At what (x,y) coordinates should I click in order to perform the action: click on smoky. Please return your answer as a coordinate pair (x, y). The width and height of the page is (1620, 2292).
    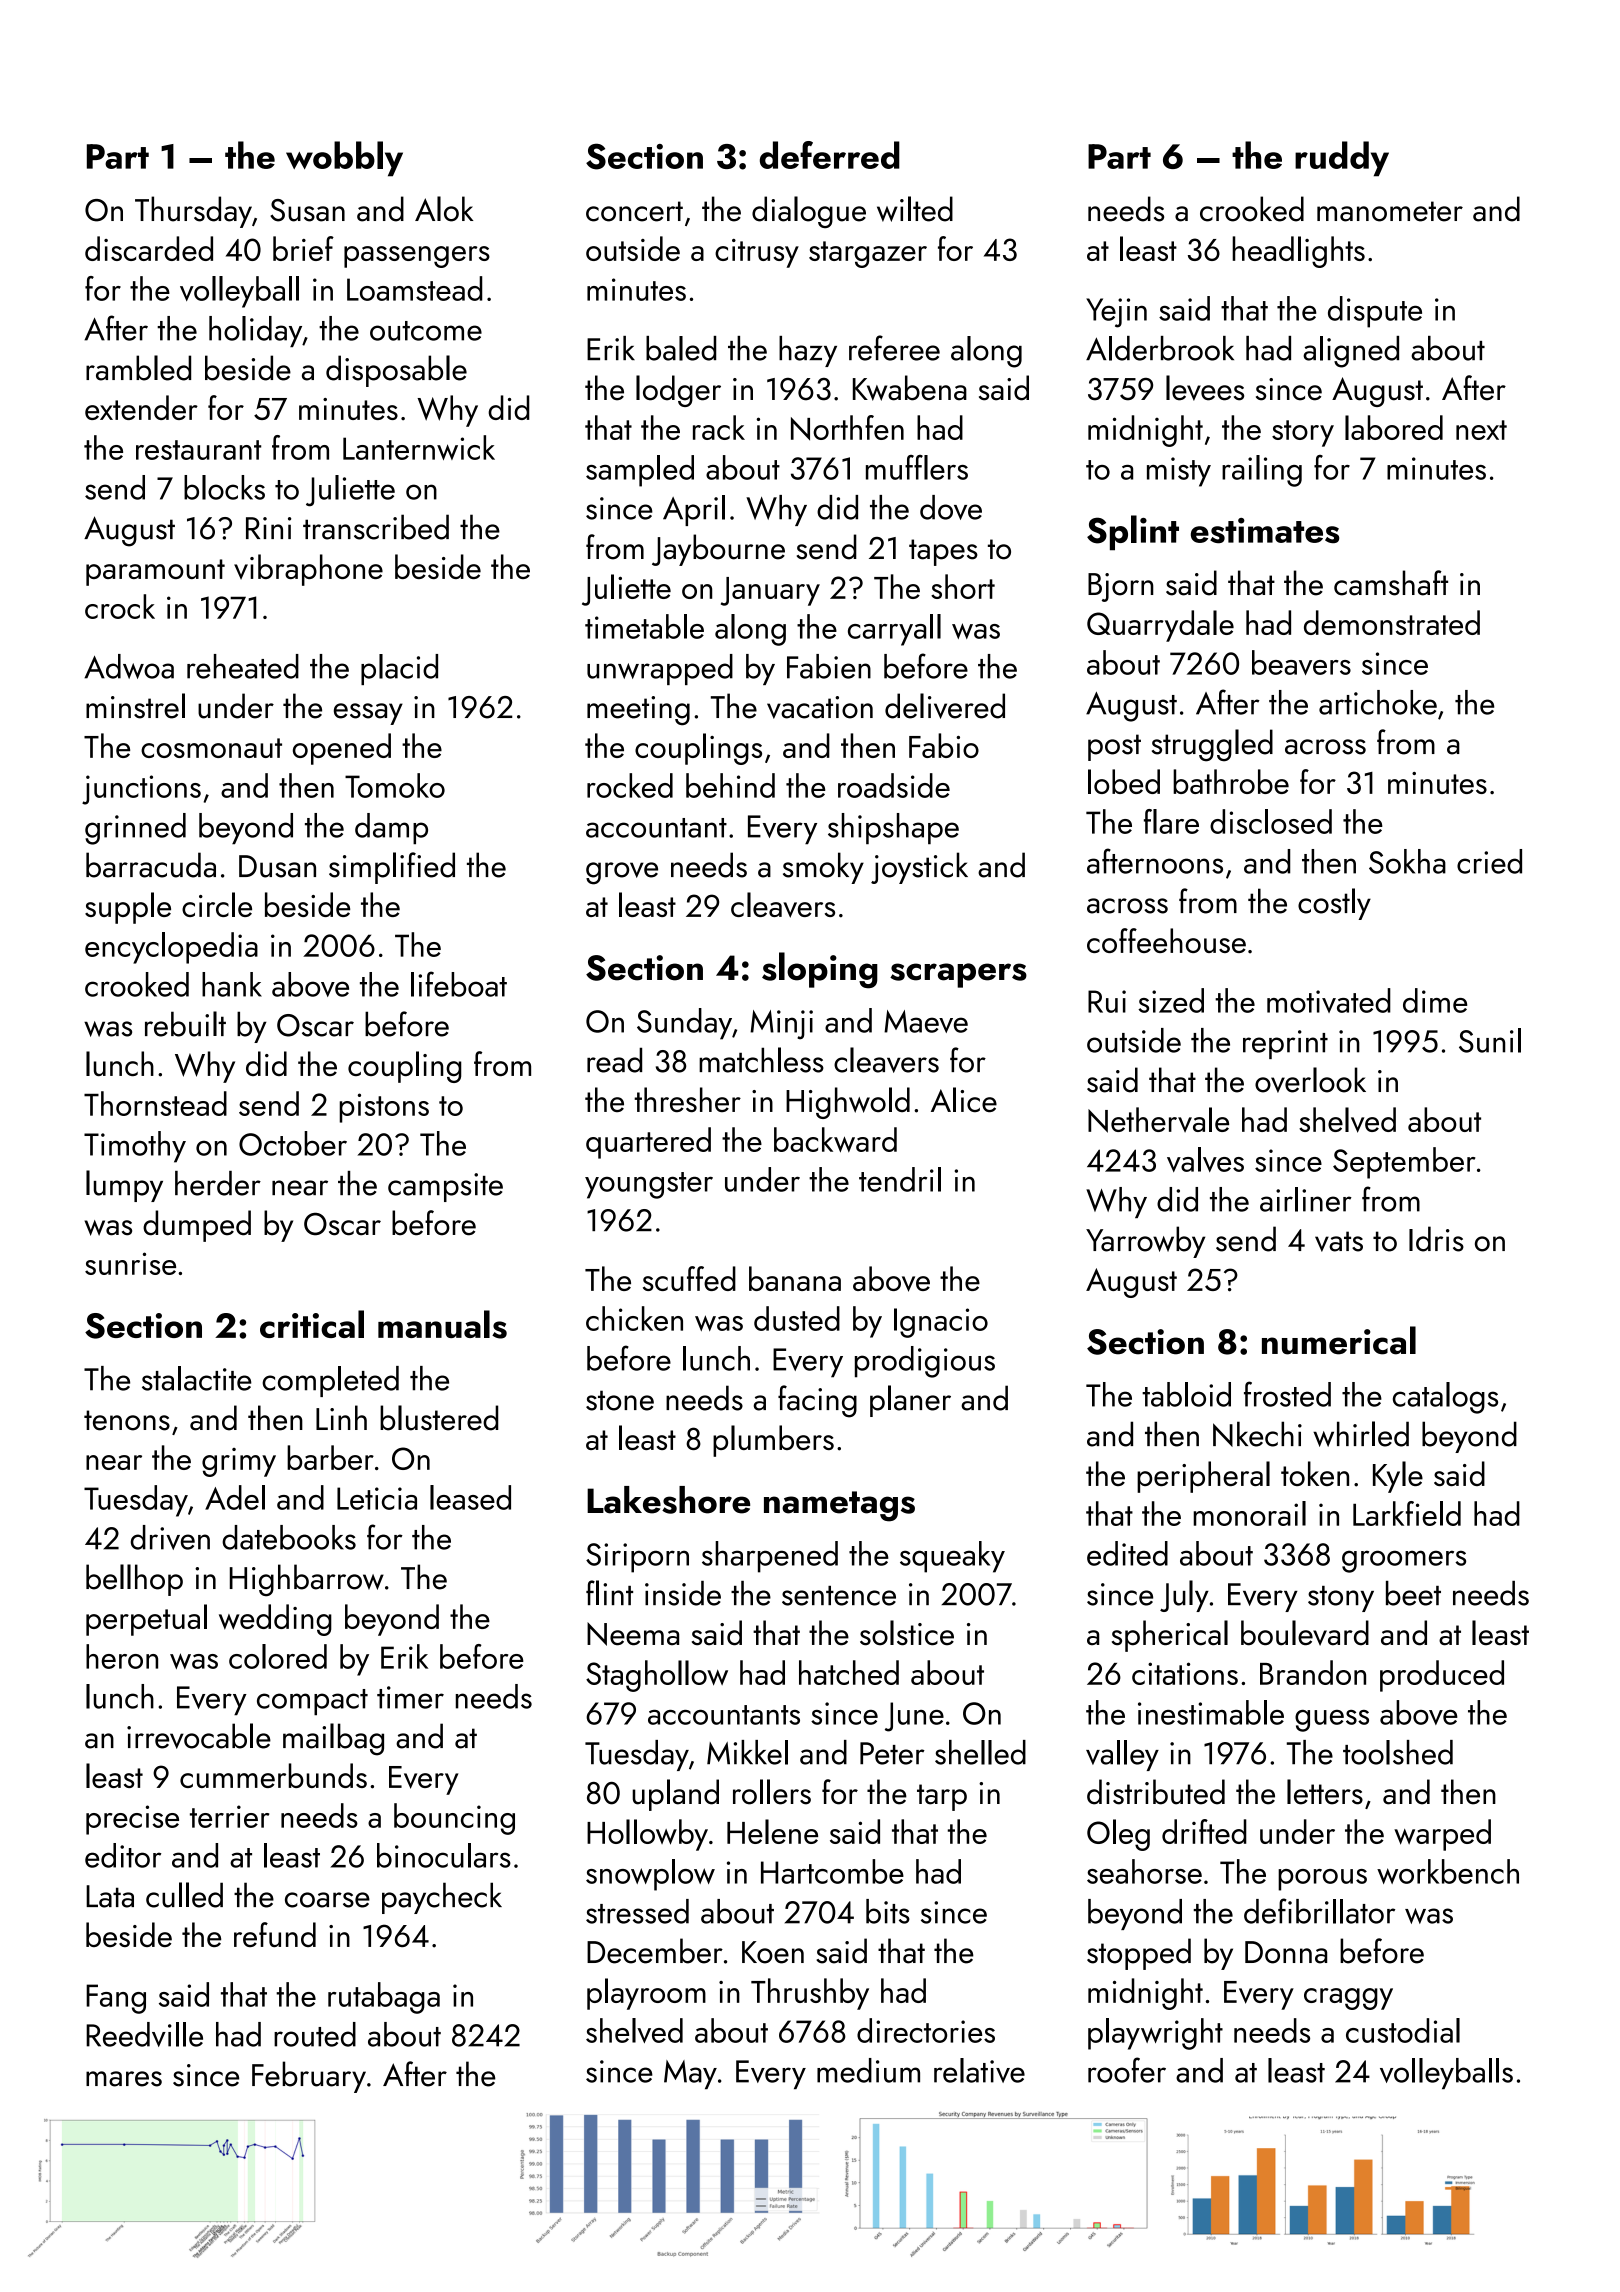
    Looking at the image, I should click on (823, 868).
